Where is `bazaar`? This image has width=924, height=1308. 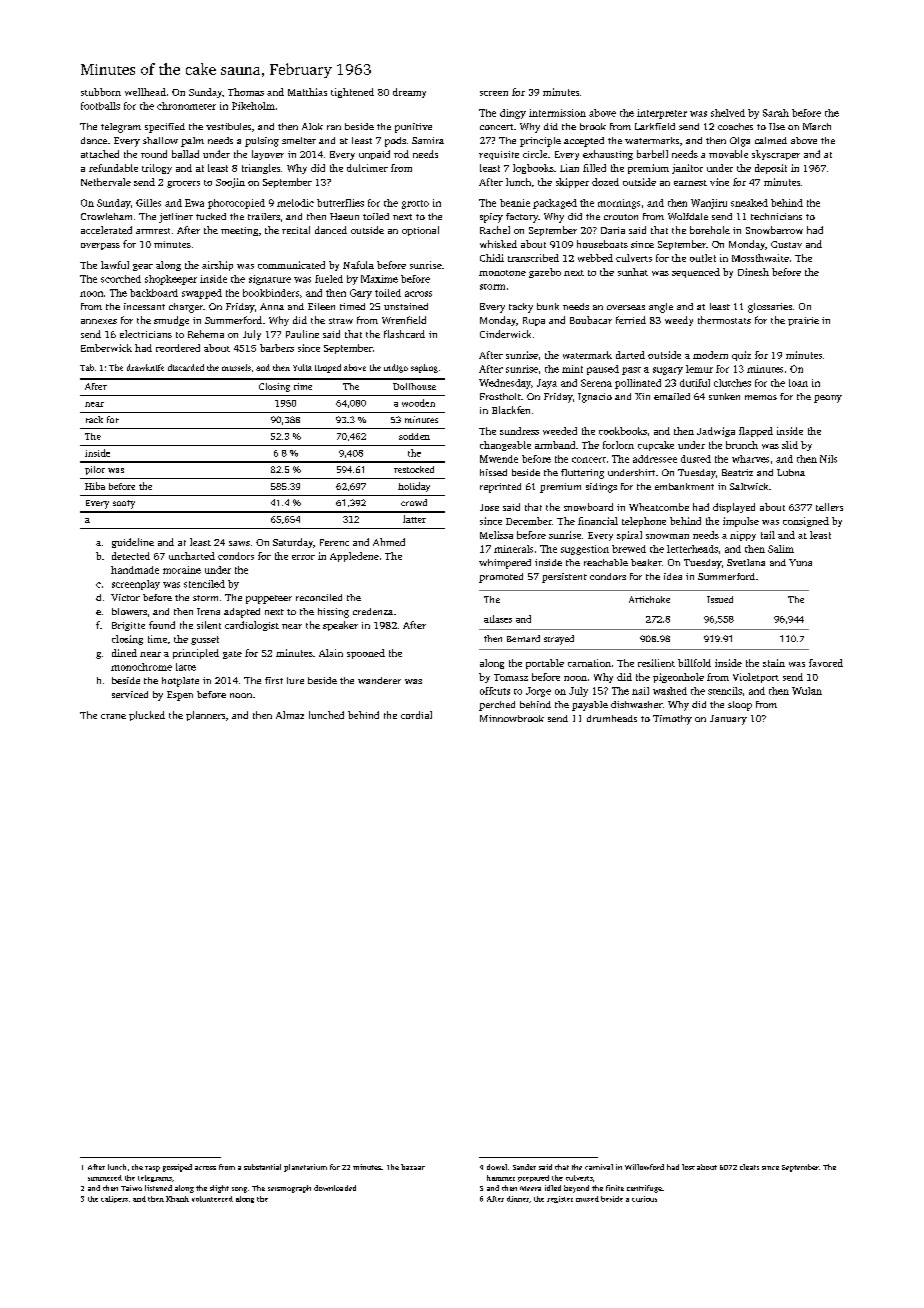
bazaar is located at coordinates (413, 1167).
